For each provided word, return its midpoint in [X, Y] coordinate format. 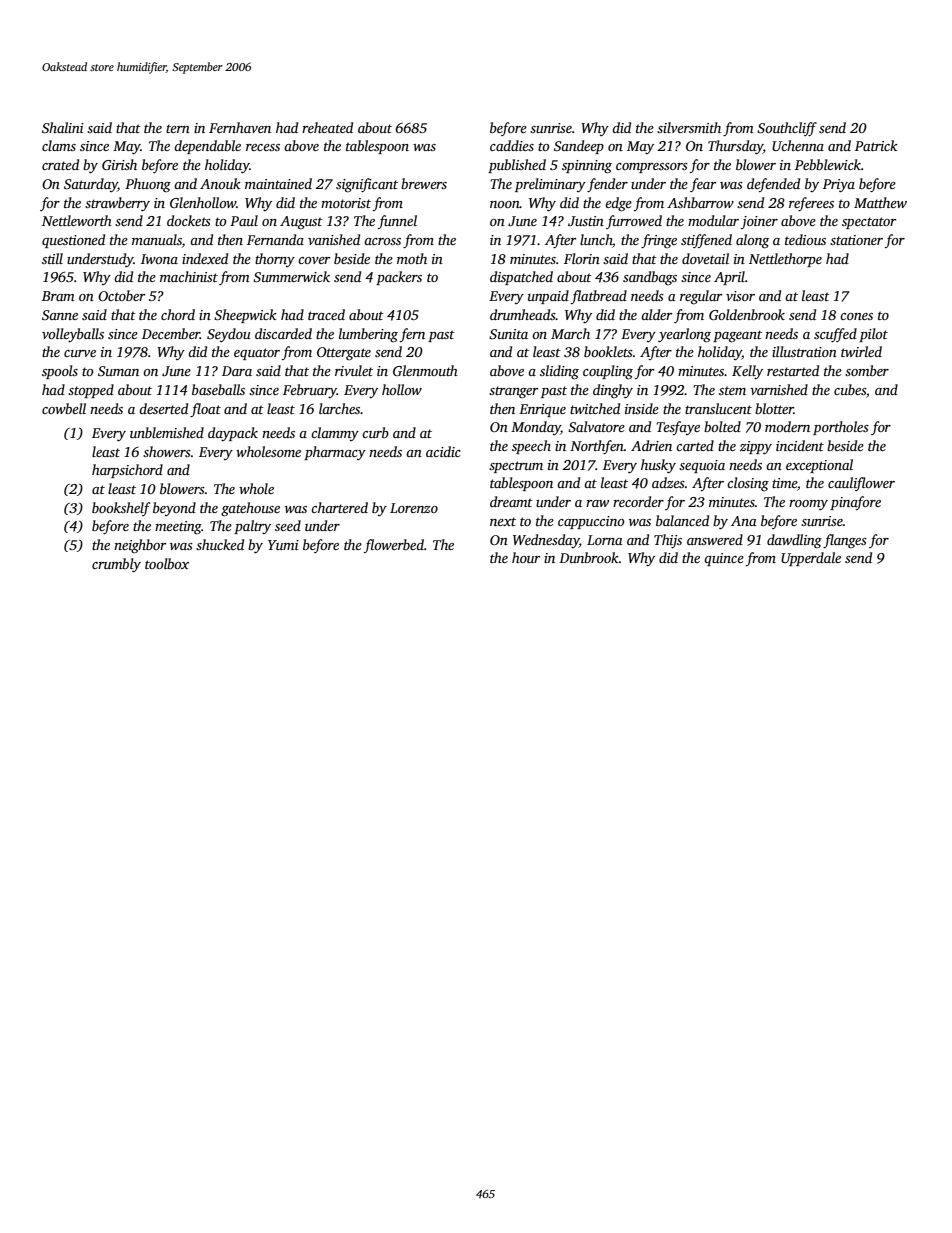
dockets [189, 220]
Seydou [229, 335]
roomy [808, 505]
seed [288, 525]
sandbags [650, 278]
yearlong [684, 335]
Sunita [508, 334]
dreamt [511, 501]
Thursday [735, 147]
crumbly [116, 565]
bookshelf [121, 509]
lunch [596, 241]
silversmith [689, 127]
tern [178, 128]
